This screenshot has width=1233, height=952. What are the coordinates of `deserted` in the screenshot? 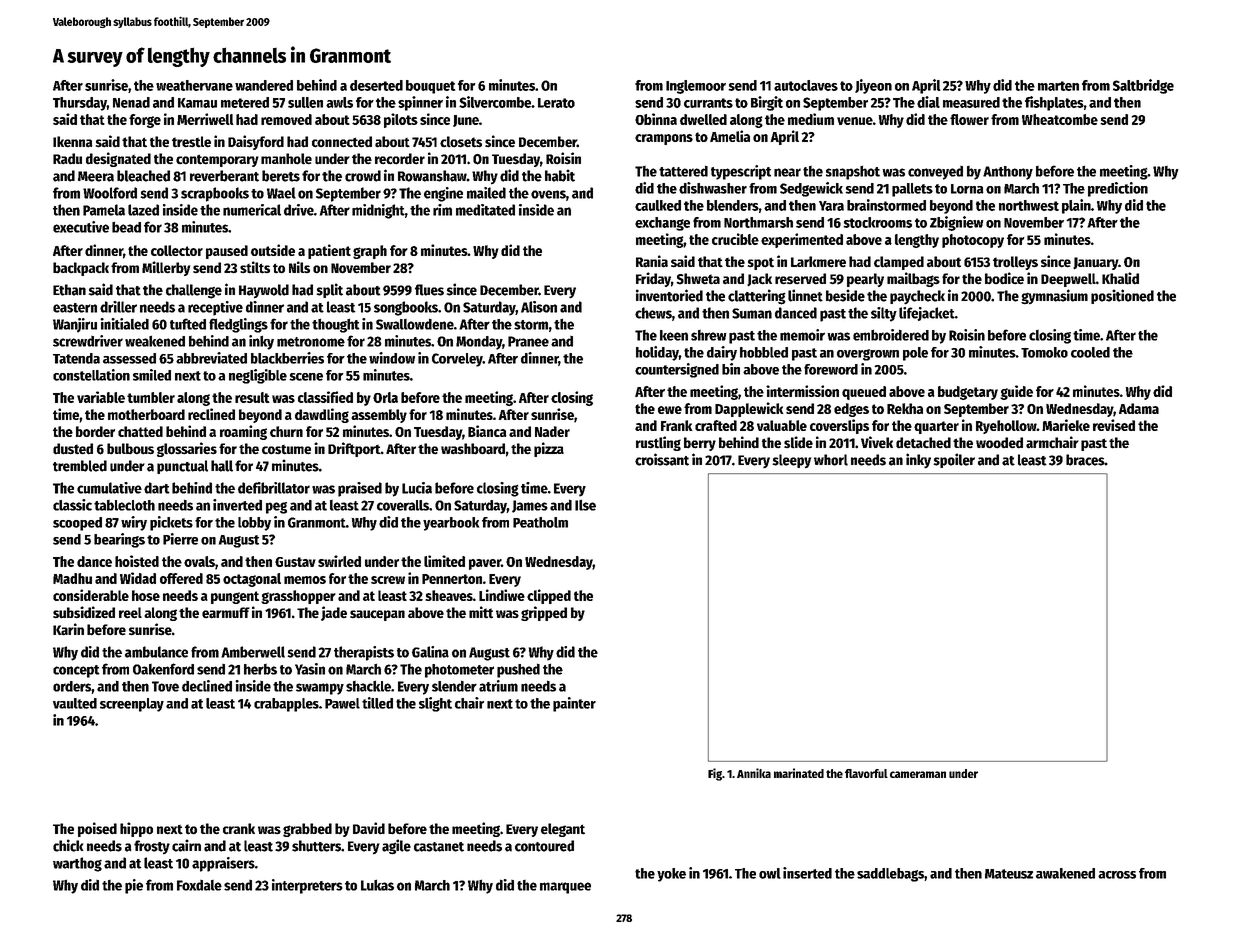 It's located at (376, 85).
